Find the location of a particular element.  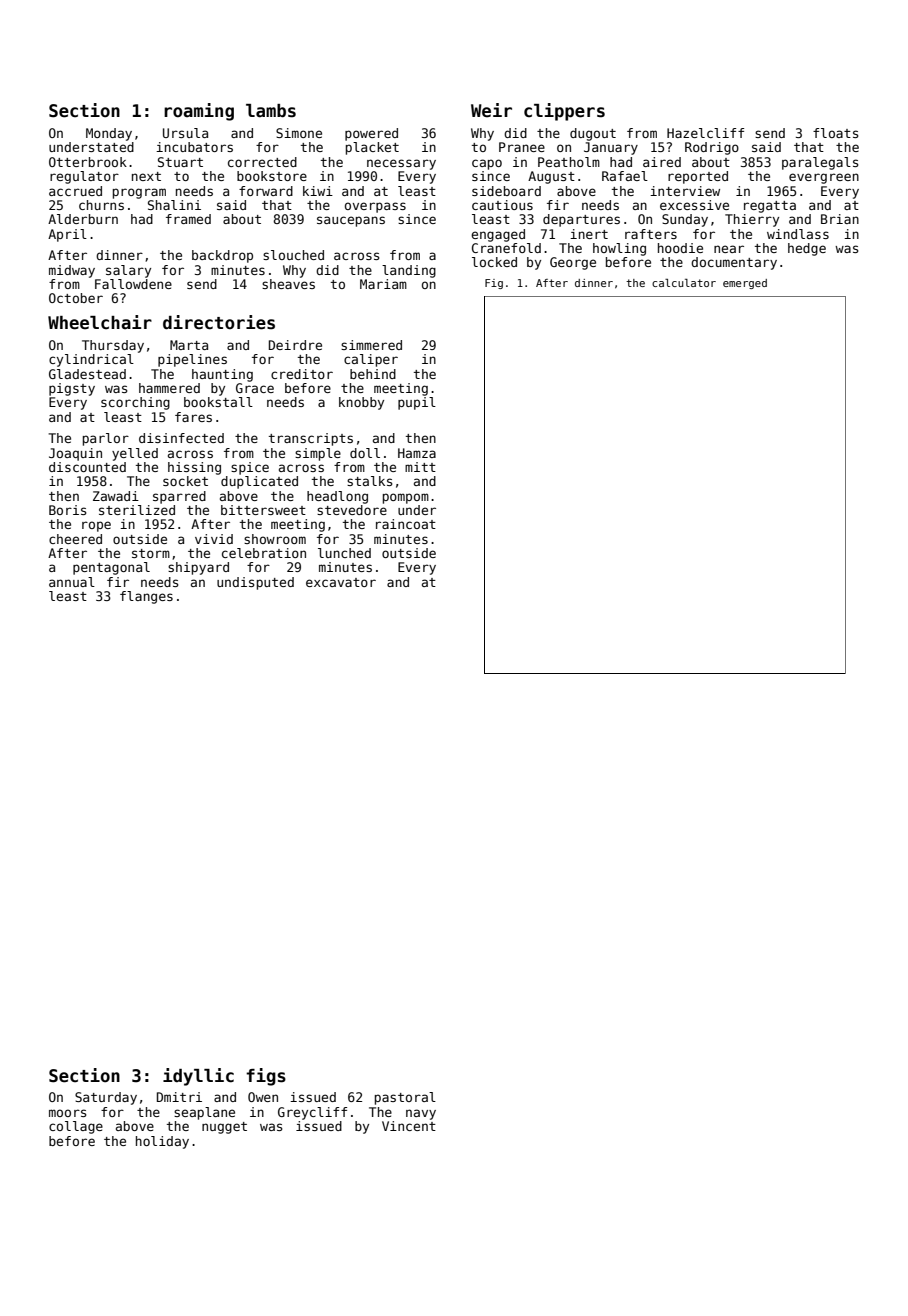

moors is located at coordinates (68, 1113).
